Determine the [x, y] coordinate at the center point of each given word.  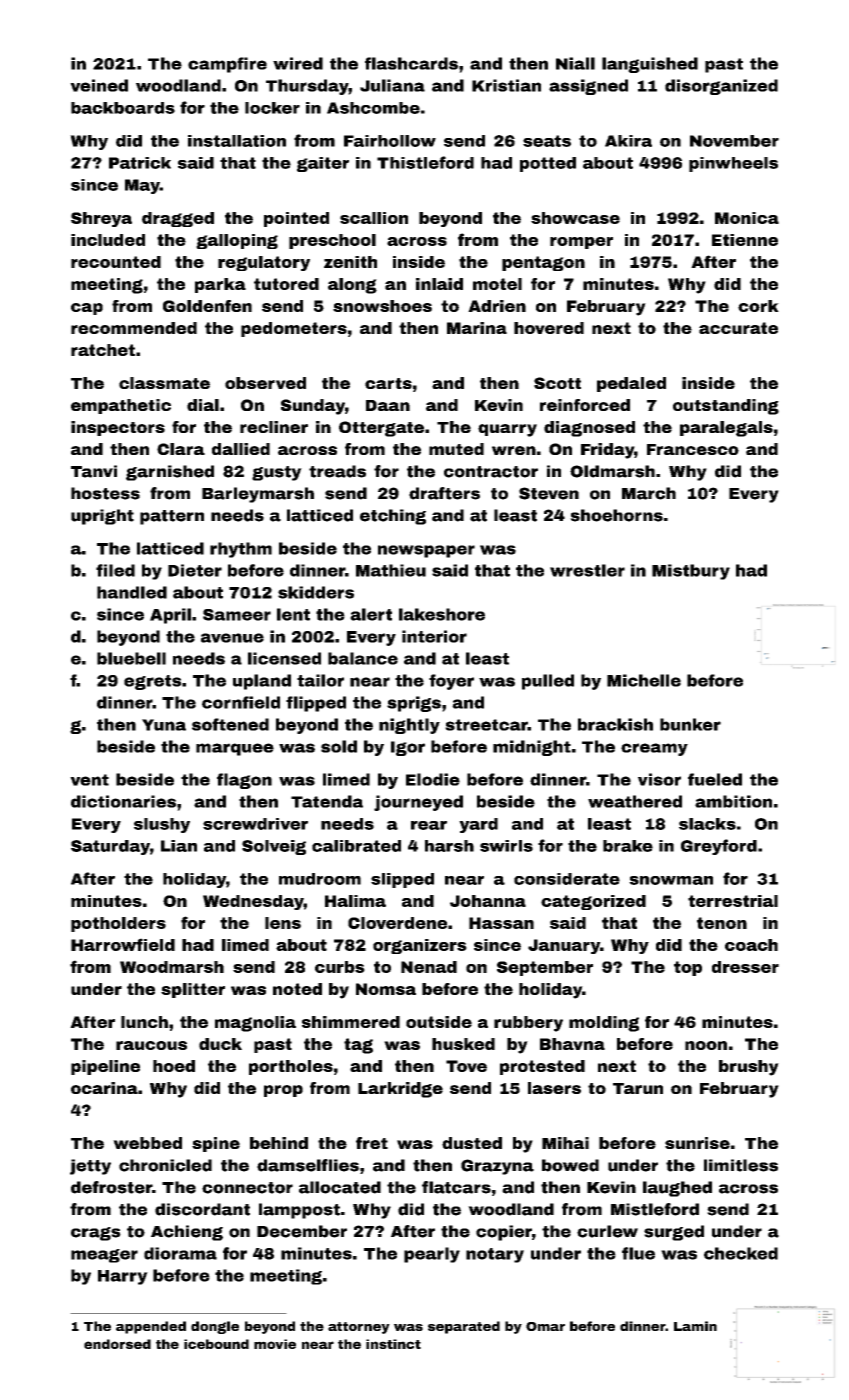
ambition [733, 801]
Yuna [164, 725]
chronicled [165, 1165]
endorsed [117, 1344]
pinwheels [733, 164]
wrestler [587, 570]
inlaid [439, 284]
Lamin [695, 1326]
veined [99, 85]
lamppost [299, 1211]
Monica [747, 218]
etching [393, 517]
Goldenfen [207, 306]
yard [478, 825]
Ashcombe [373, 108]
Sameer [237, 615]
